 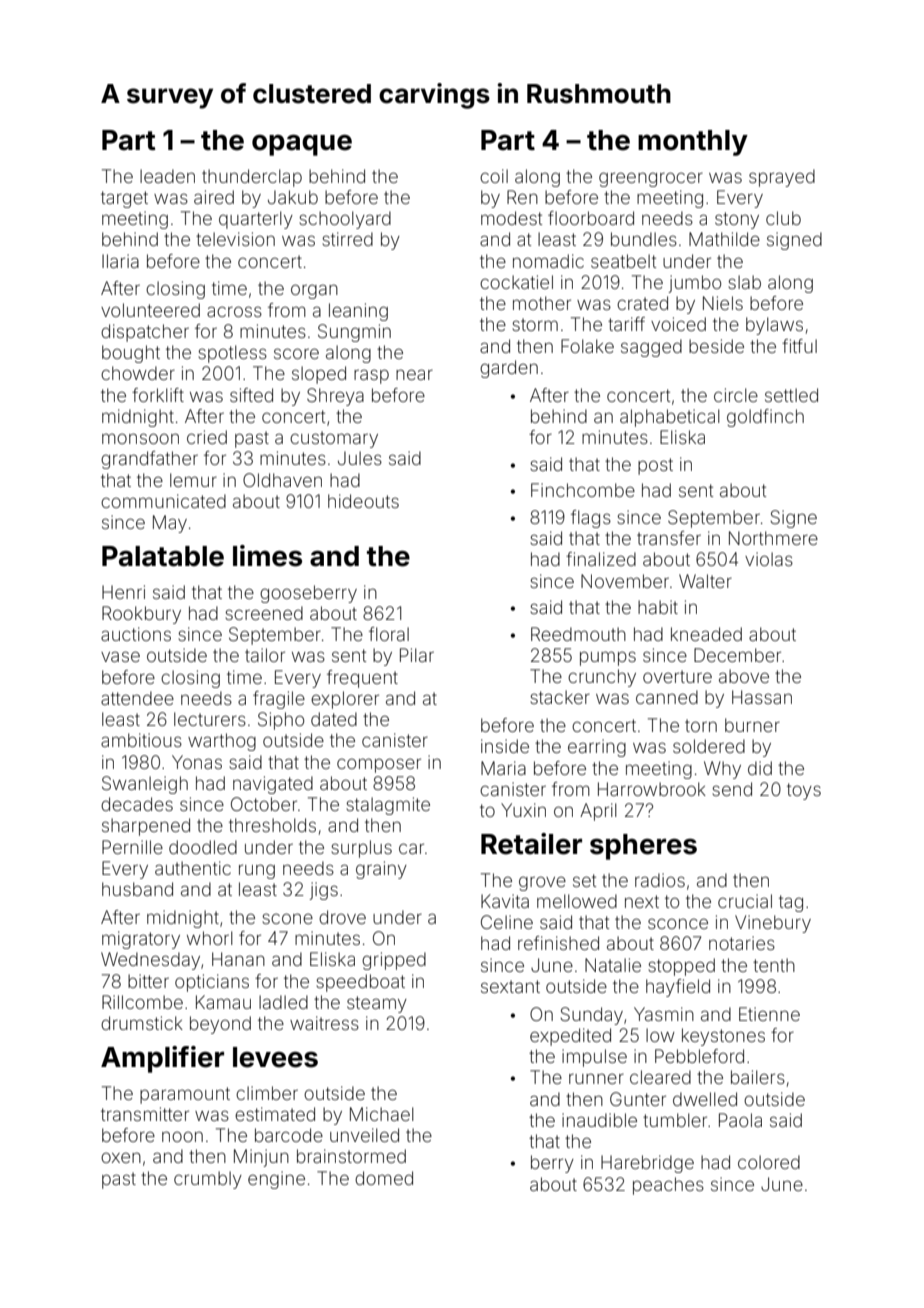 What do you see at coordinates (651, 348) in the screenshot?
I see `sagged` at bounding box center [651, 348].
